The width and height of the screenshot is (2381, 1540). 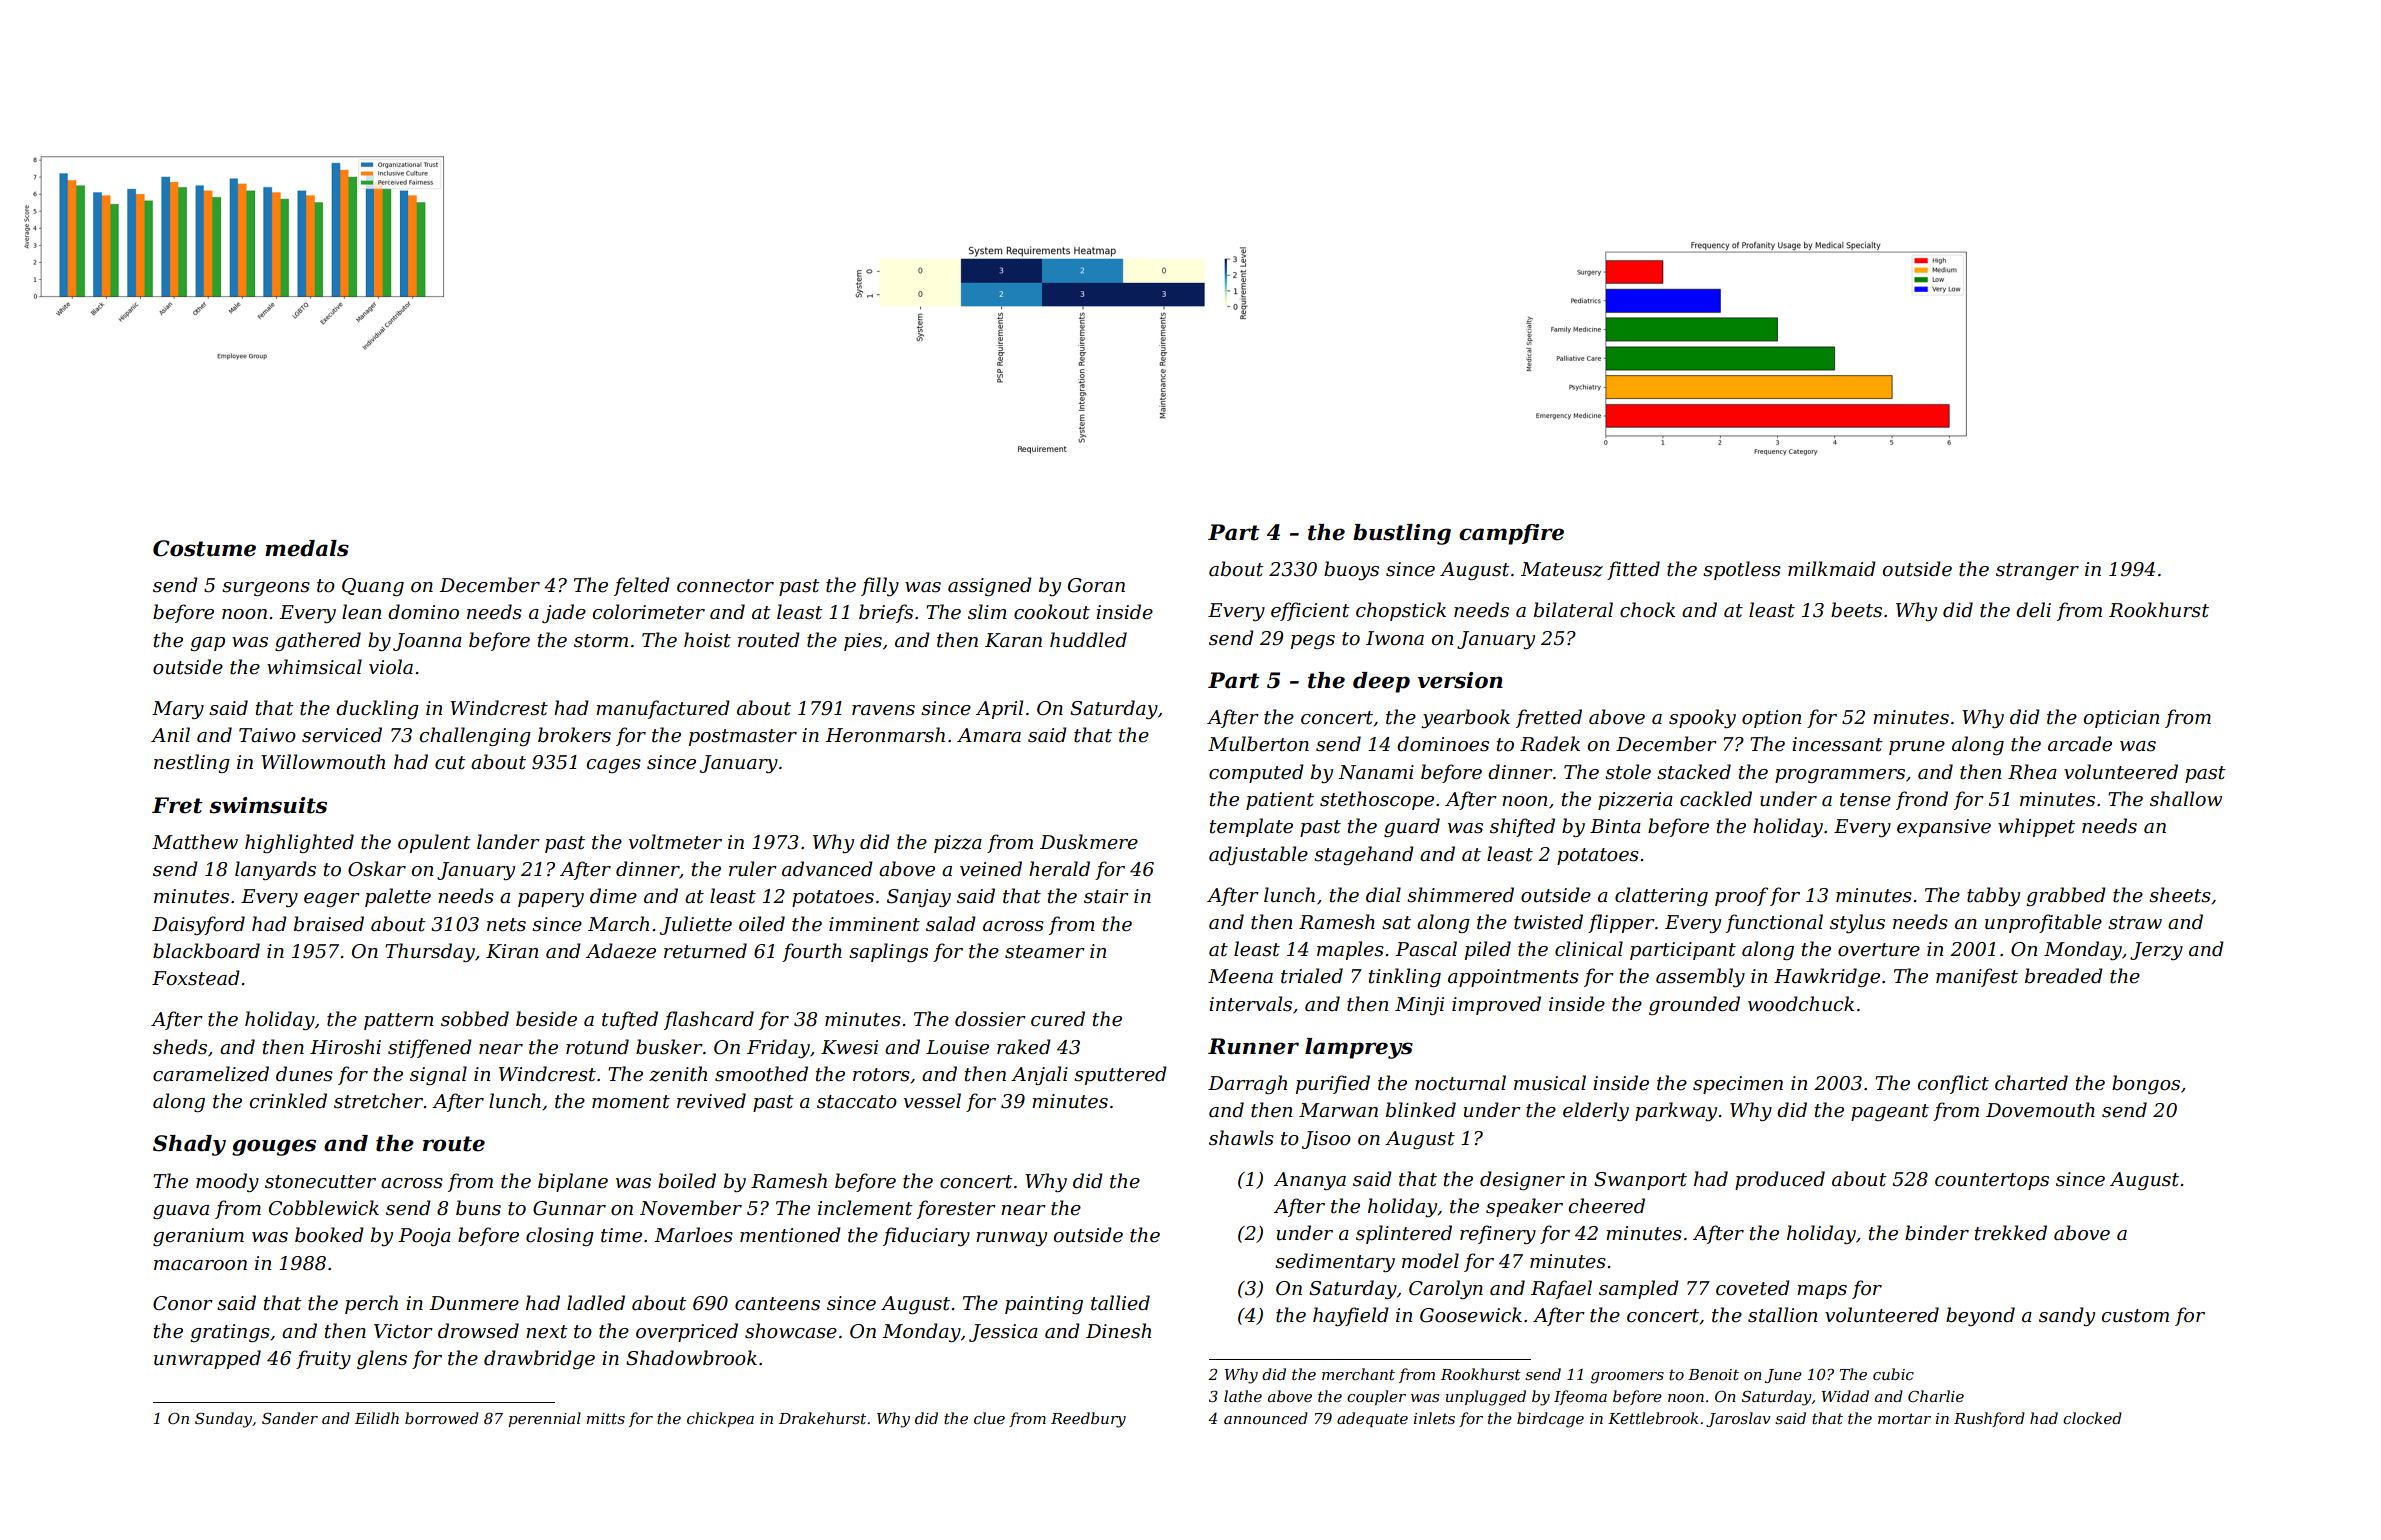 I want to click on overture, so click(x=1879, y=950).
